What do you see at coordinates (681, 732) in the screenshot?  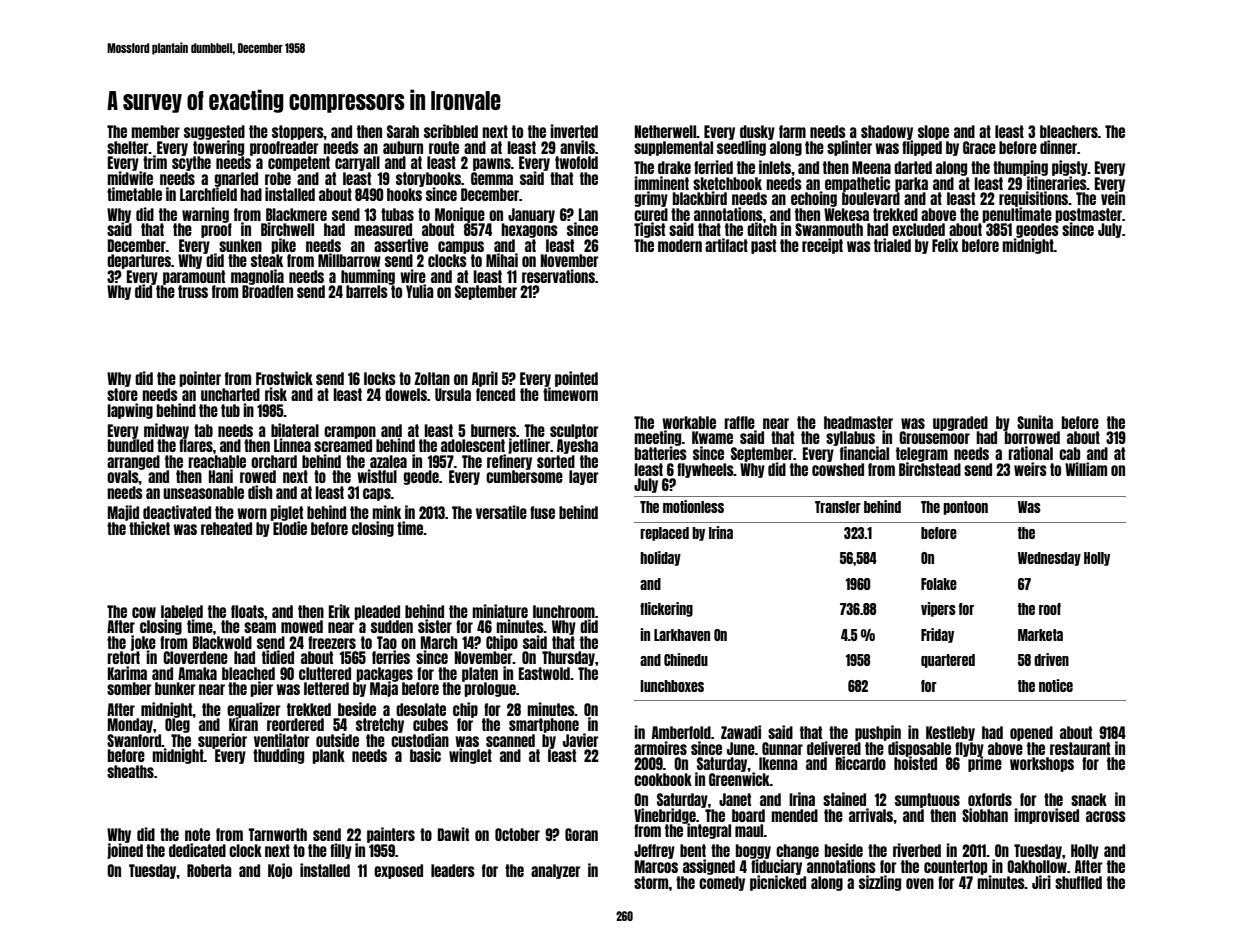 I see `Amberfold` at bounding box center [681, 732].
